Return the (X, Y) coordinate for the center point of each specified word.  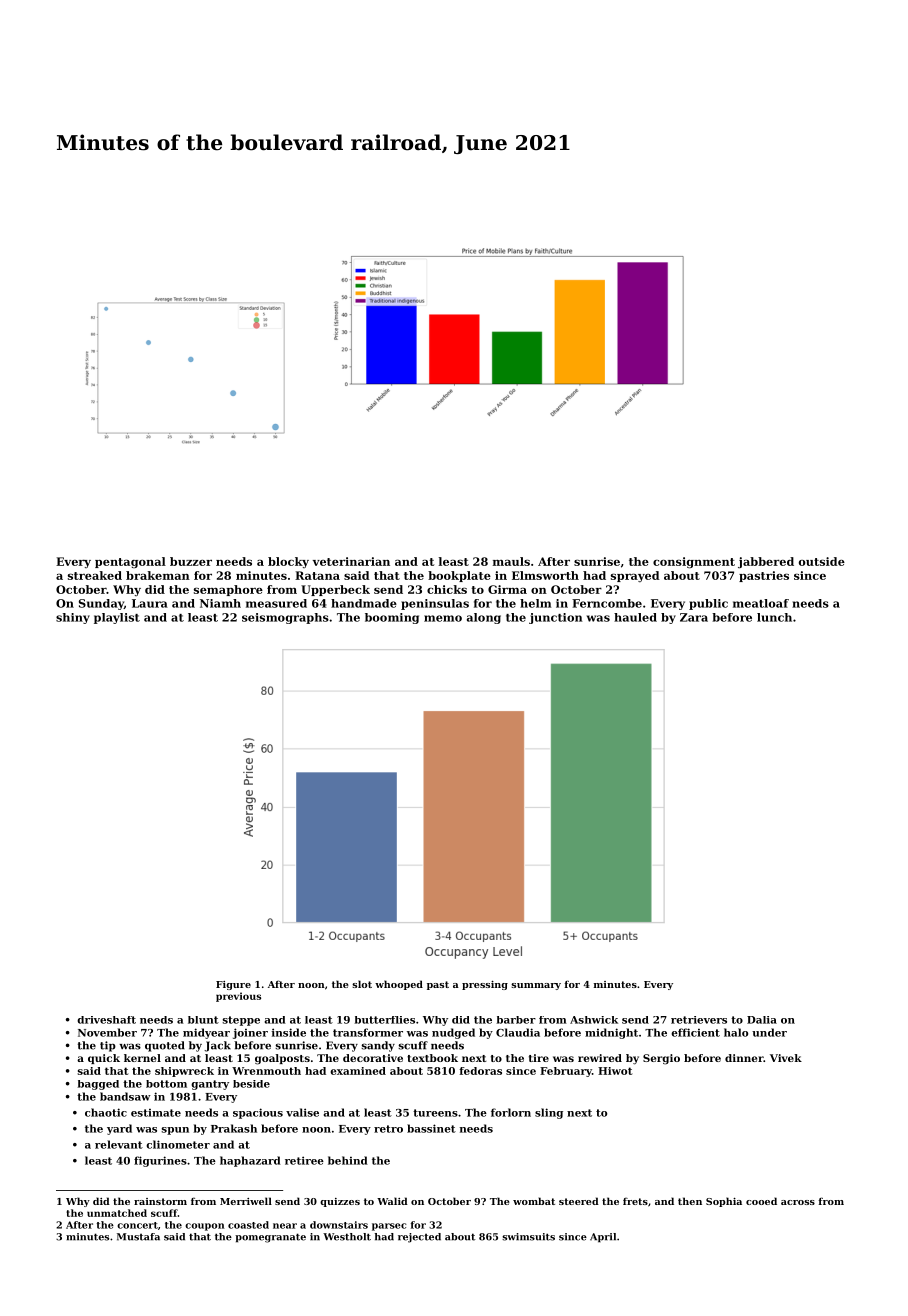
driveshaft (106, 1020)
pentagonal (130, 562)
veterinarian (351, 561)
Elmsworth (545, 575)
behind (348, 1160)
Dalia (762, 1020)
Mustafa (138, 1237)
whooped (399, 985)
